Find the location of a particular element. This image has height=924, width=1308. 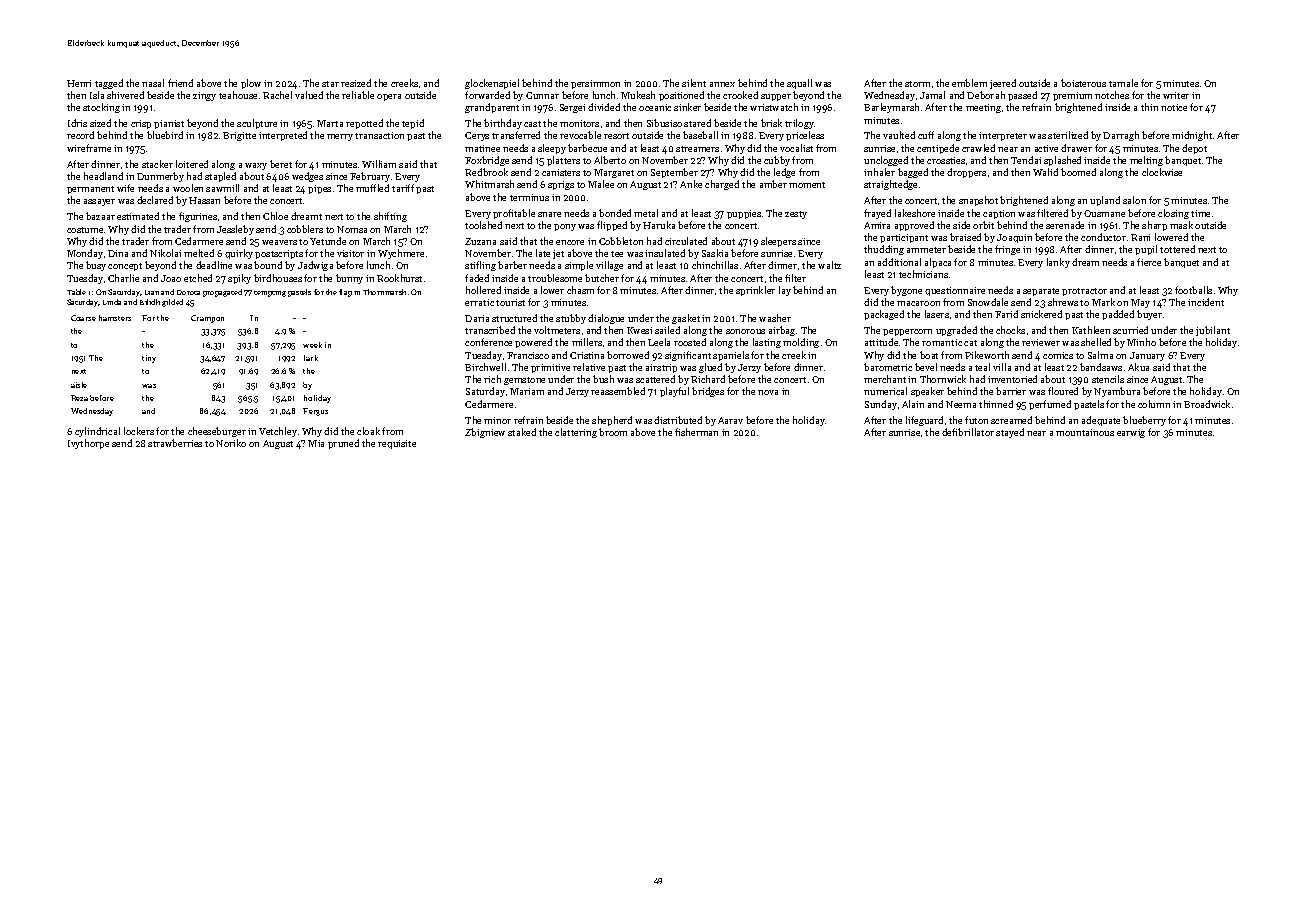

tamale is located at coordinates (1123, 83).
